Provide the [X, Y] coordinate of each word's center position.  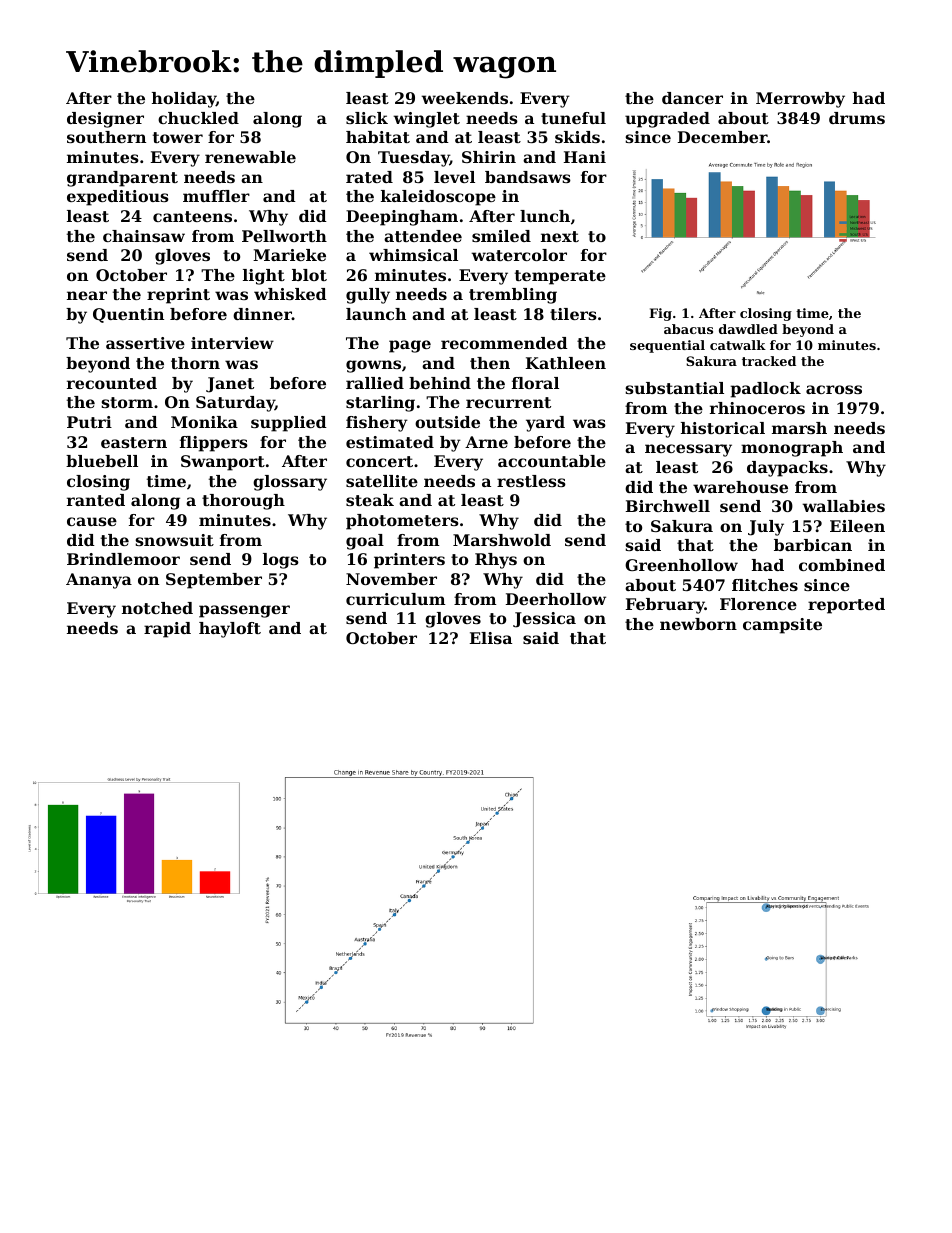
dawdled [748, 329]
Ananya [99, 581]
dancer [692, 98]
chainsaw [144, 236]
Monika [204, 422]
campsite [782, 626]
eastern [134, 442]
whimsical [413, 255]
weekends [464, 98]
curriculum [395, 599]
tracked [769, 361]
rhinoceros [757, 408]
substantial [674, 388]
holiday [184, 100]
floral [535, 383]
